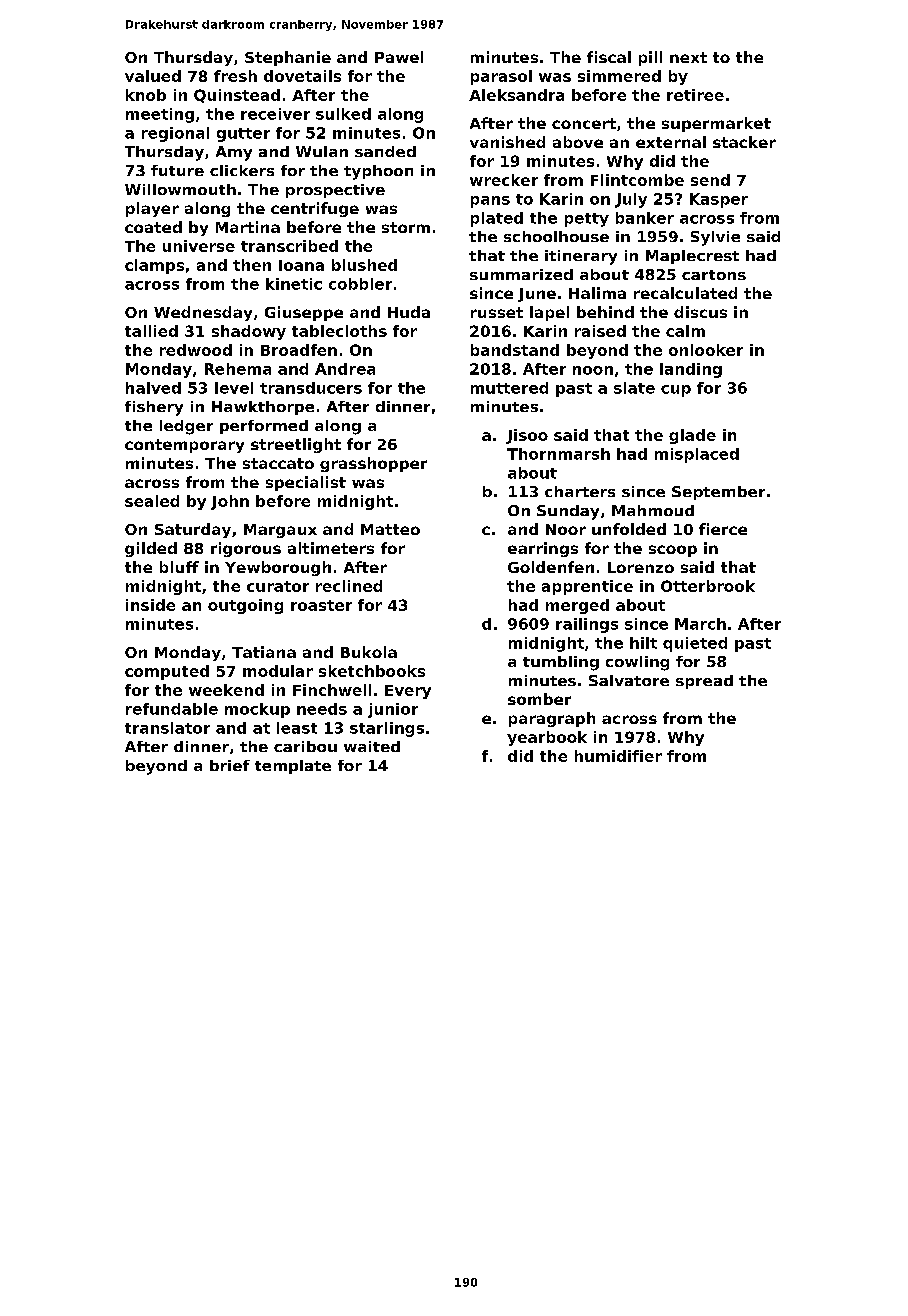 This image has width=908, height=1316. I want to click on merged, so click(577, 606).
